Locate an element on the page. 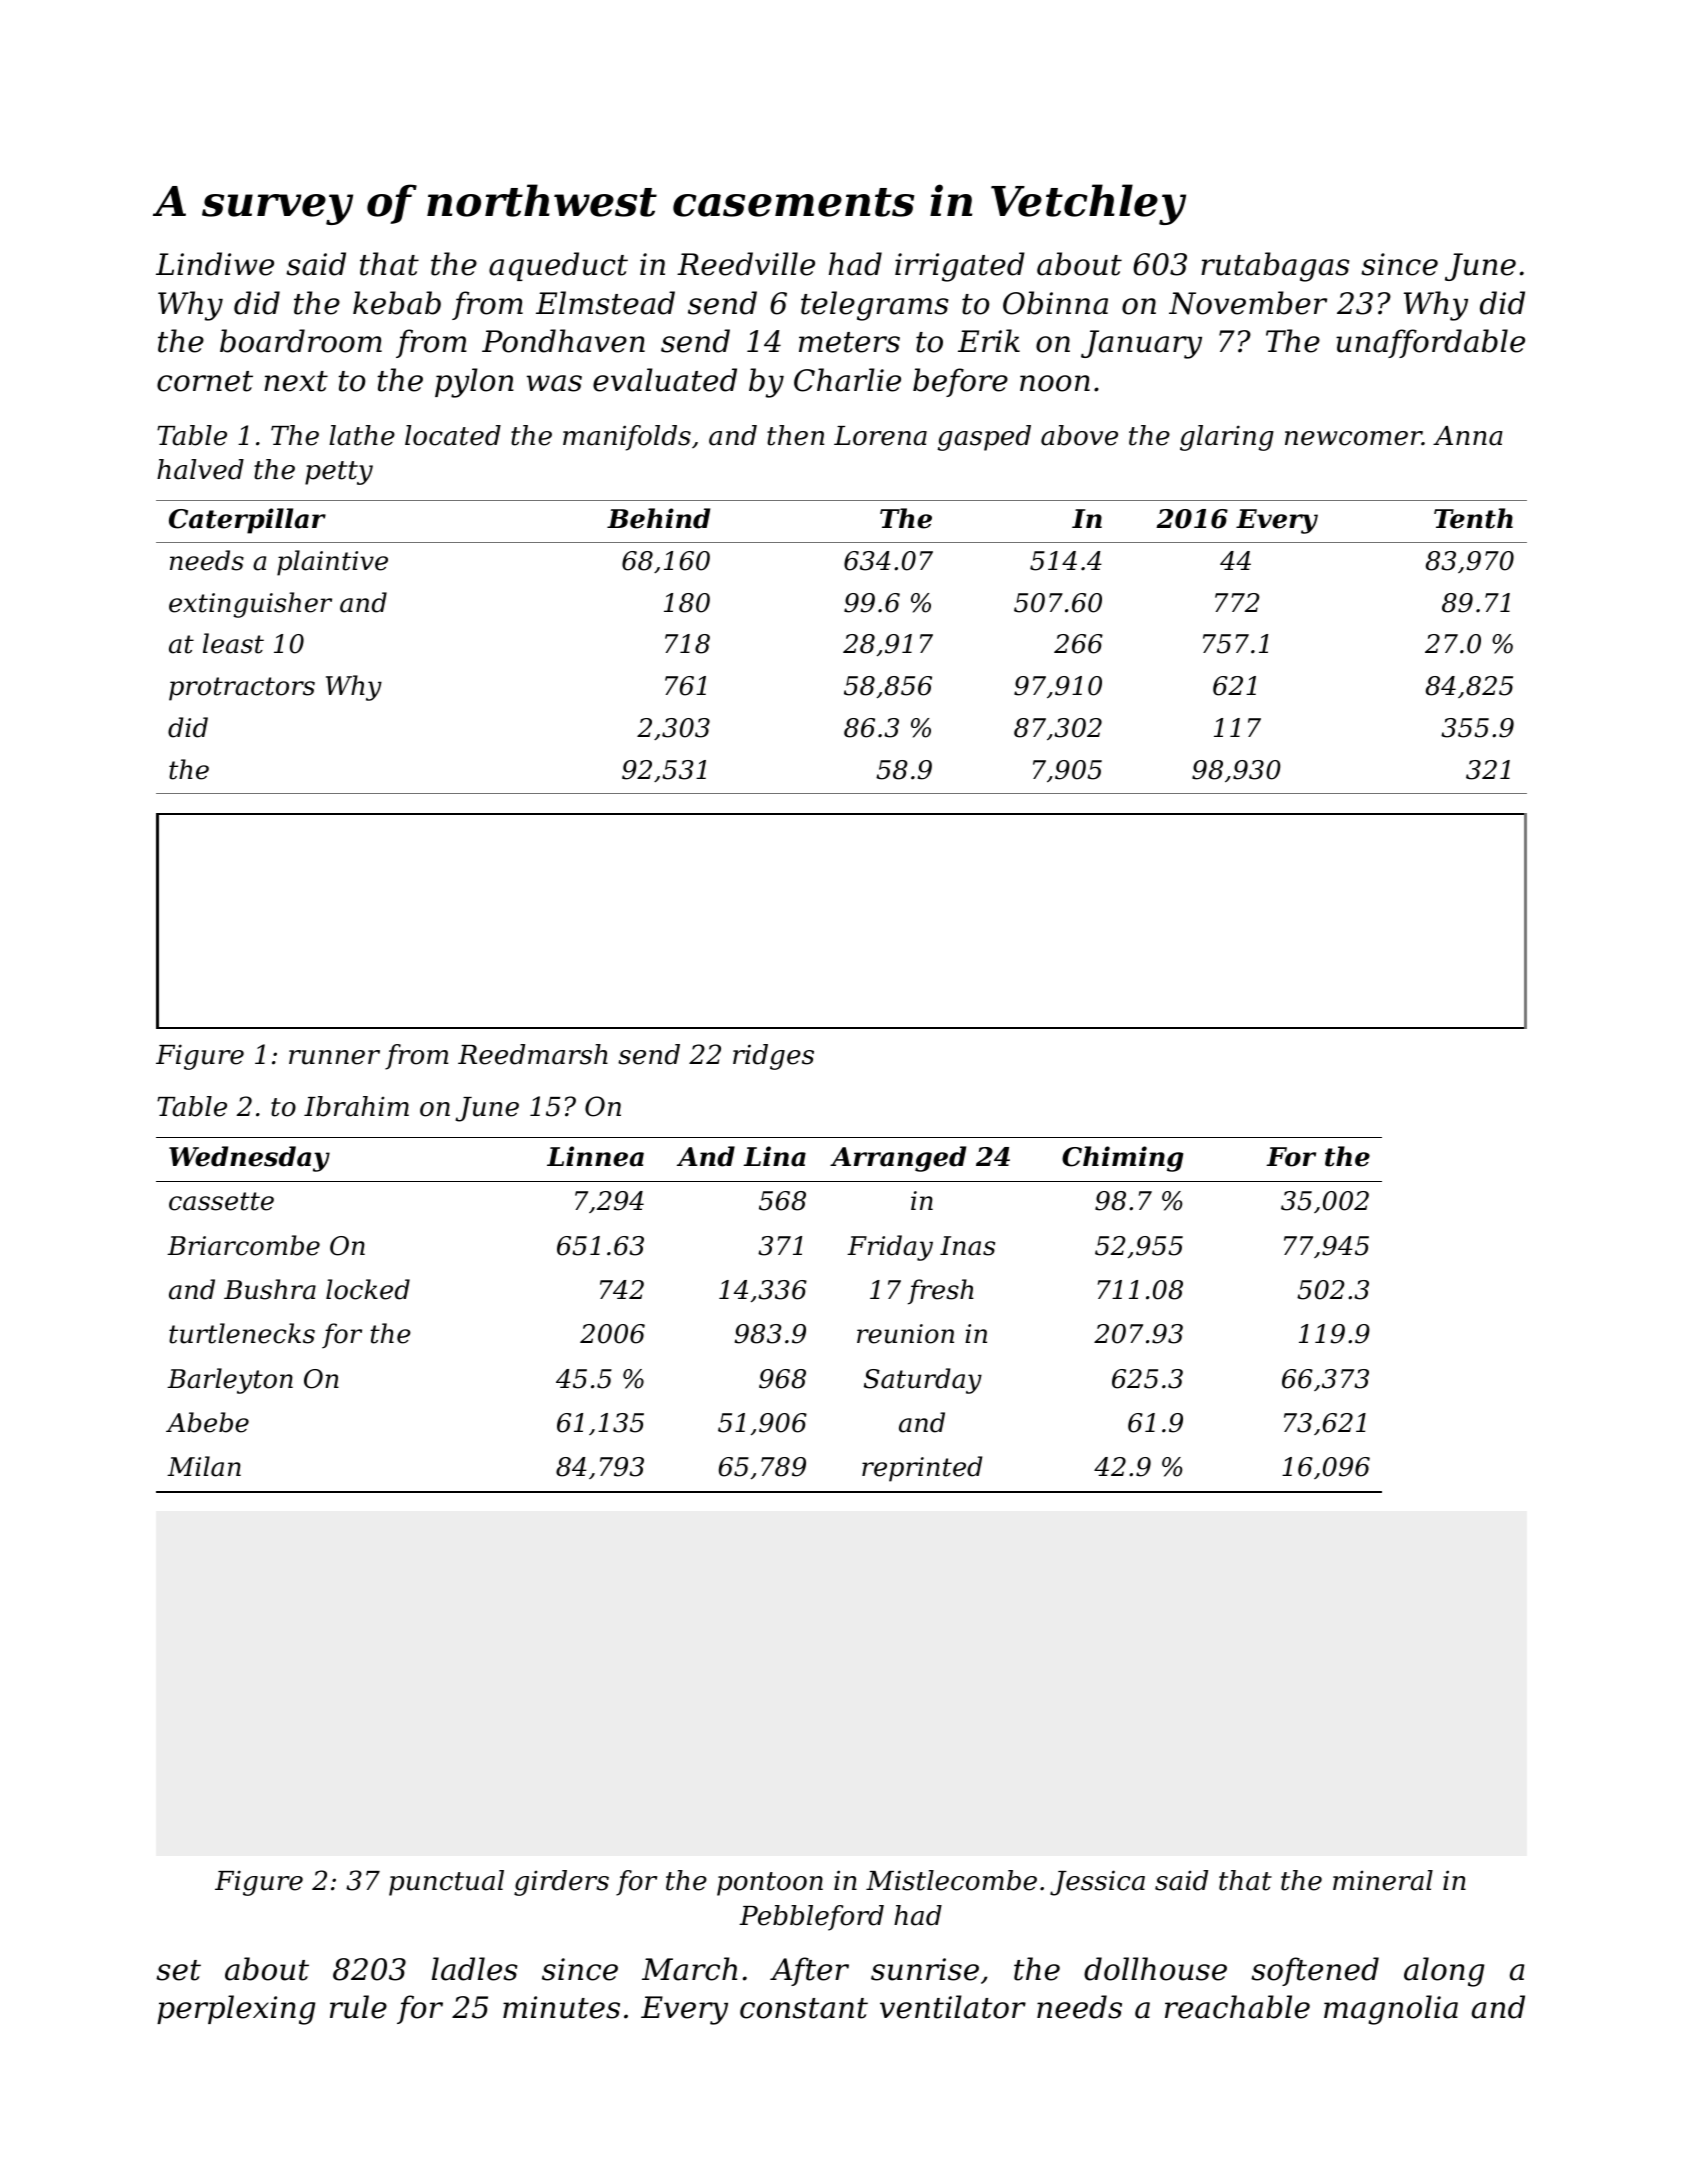 This document has height=2178, width=1683. girders is located at coordinates (561, 1883).
